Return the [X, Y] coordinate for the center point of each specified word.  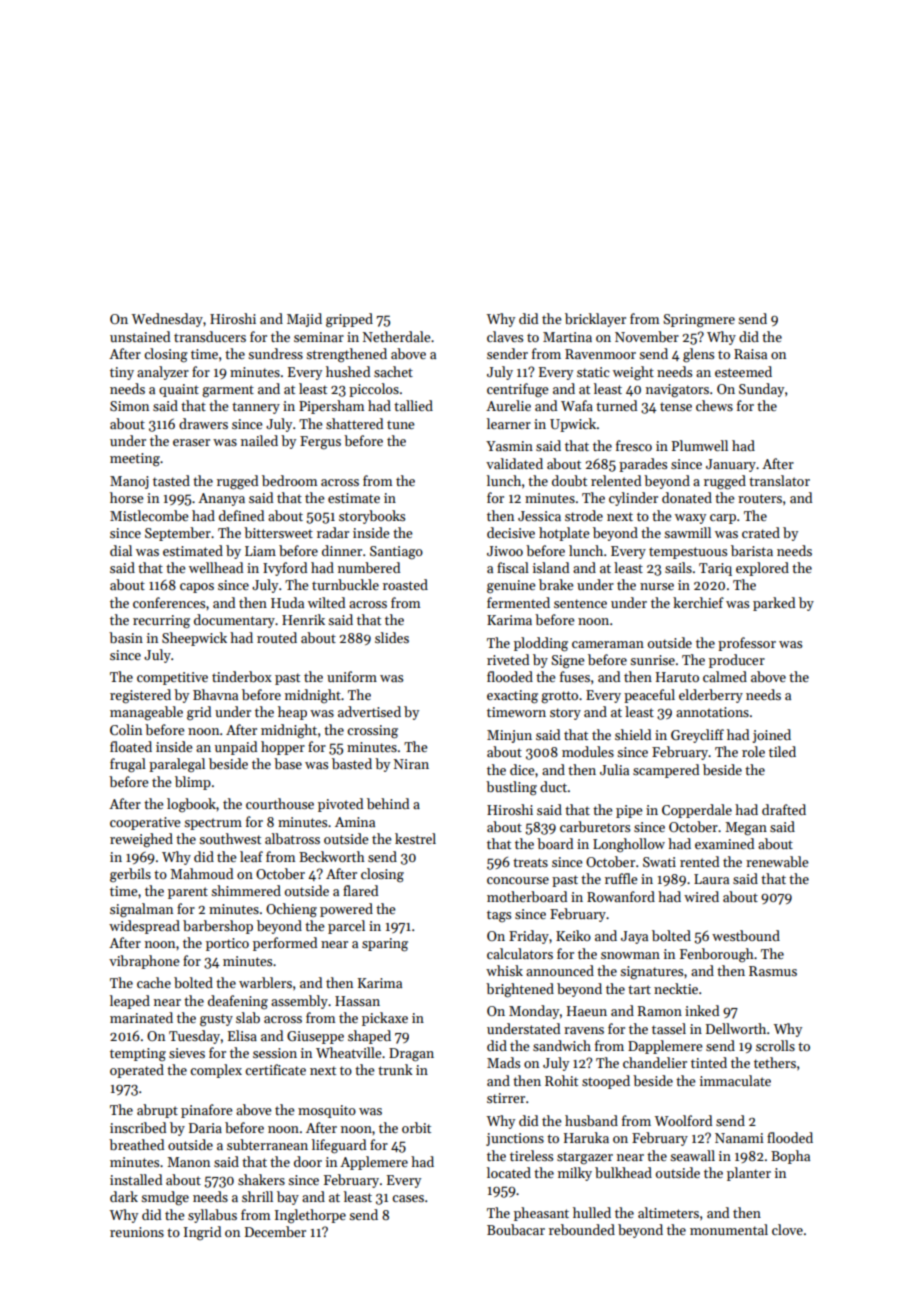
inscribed [138, 1127]
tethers [775, 1062]
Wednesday [167, 320]
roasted [405, 584]
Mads [503, 1062]
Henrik [303, 619]
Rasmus [773, 971]
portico [227, 944]
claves [505, 336]
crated [761, 532]
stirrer [506, 1098]
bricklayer [595, 320]
